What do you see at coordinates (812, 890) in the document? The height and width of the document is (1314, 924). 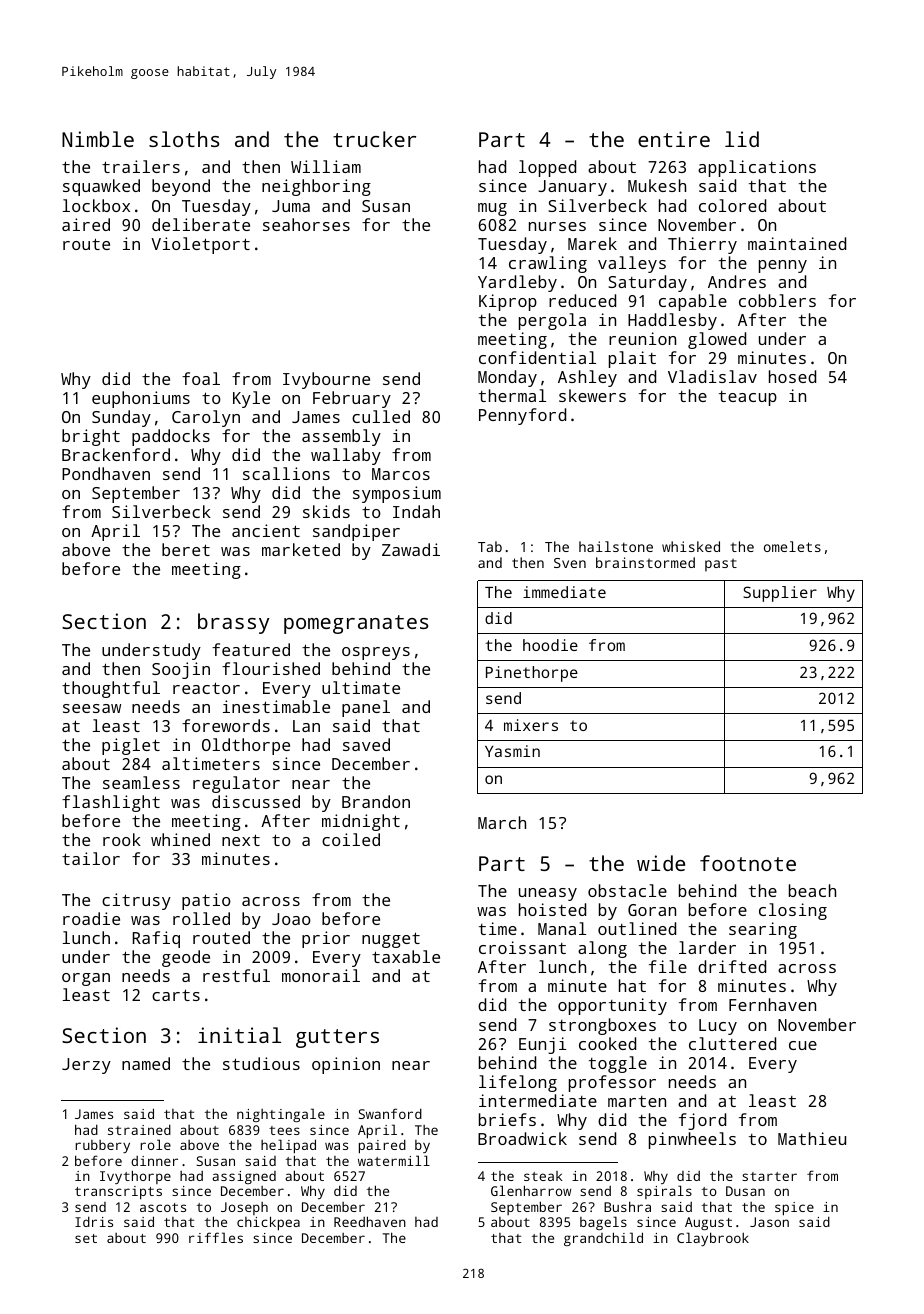 I see `beach` at bounding box center [812, 890].
